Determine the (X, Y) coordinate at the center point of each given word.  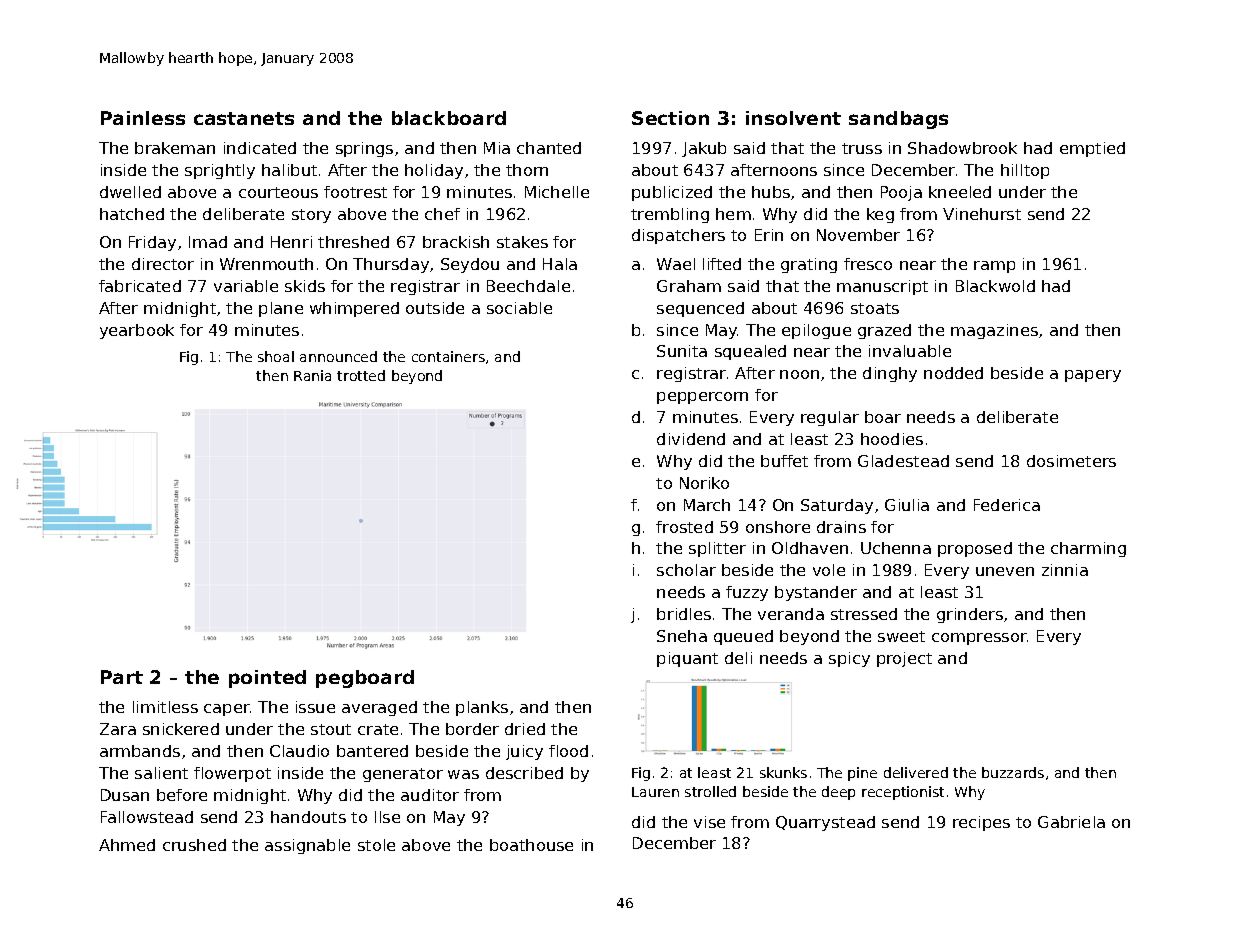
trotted (361, 375)
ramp (994, 267)
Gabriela (1071, 822)
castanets (244, 118)
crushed (194, 845)
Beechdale (528, 286)
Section (670, 118)
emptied (1092, 149)
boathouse (531, 845)
